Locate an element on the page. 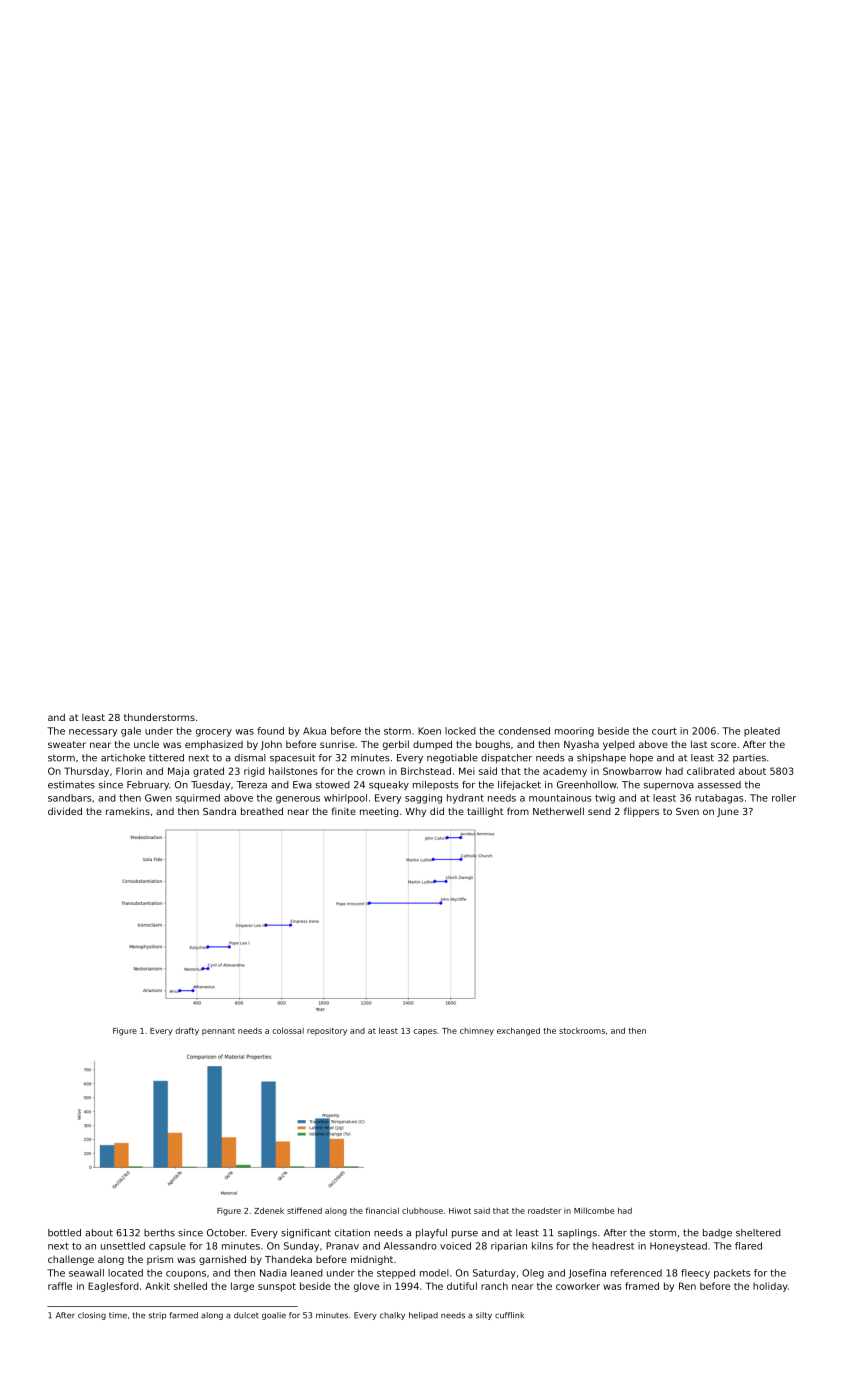 This image has width=849, height=1400. bottled is located at coordinates (64, 1233).
